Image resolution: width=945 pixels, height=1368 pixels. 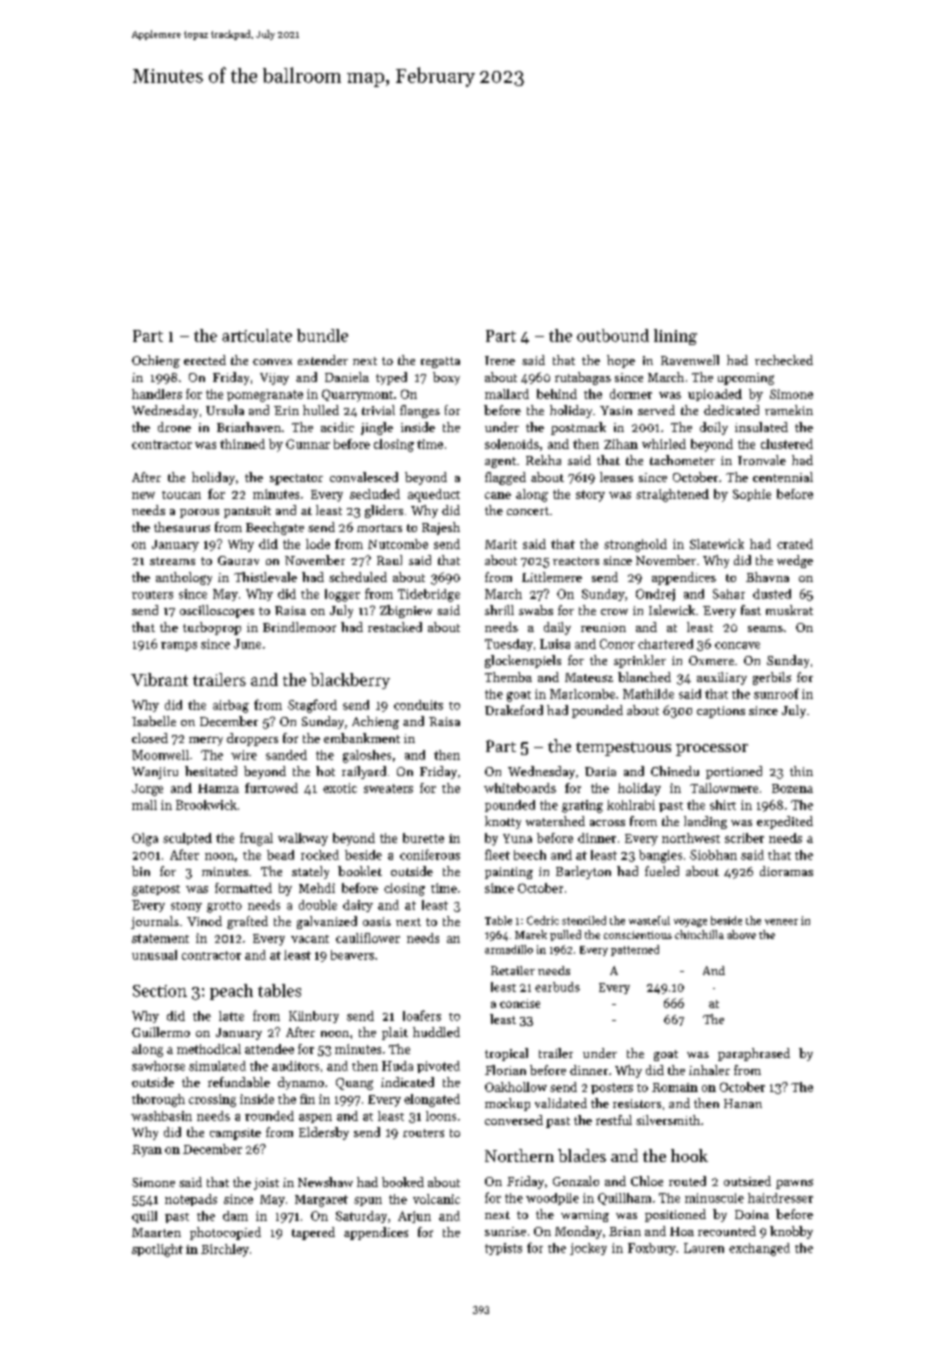 I want to click on Raul, so click(x=389, y=560).
